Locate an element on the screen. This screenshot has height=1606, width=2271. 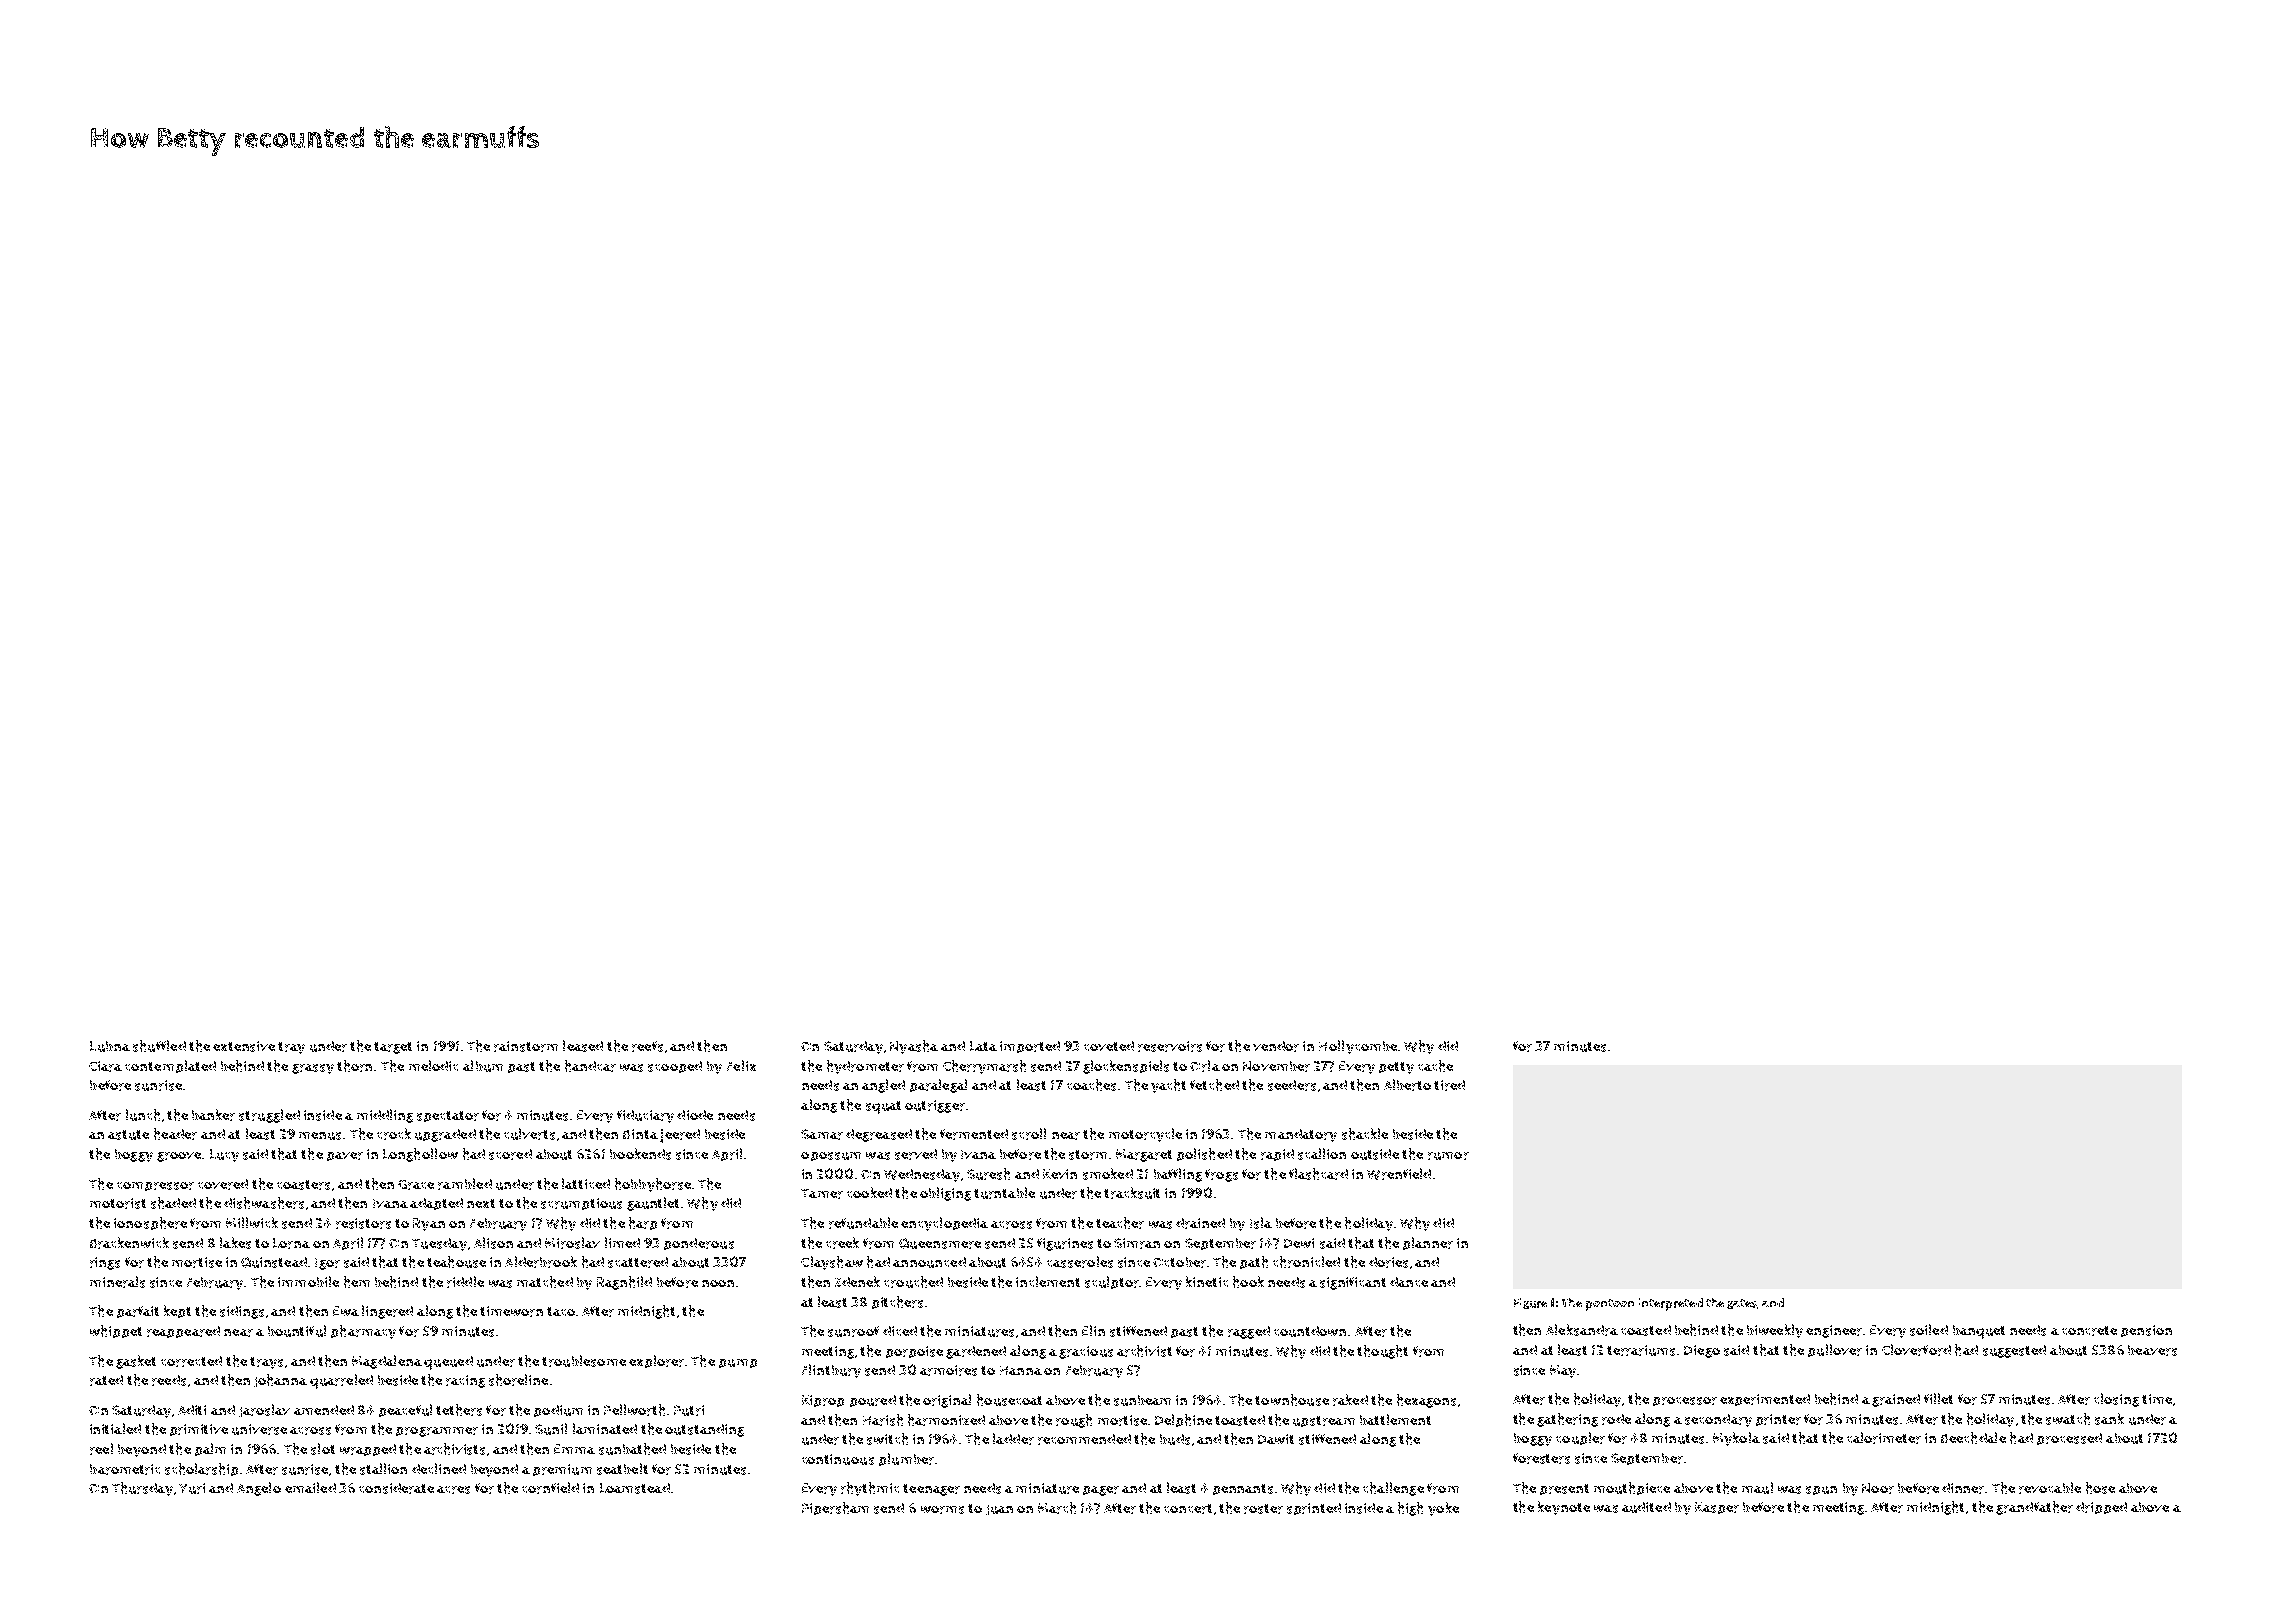
rings is located at coordinates (105, 1263).
